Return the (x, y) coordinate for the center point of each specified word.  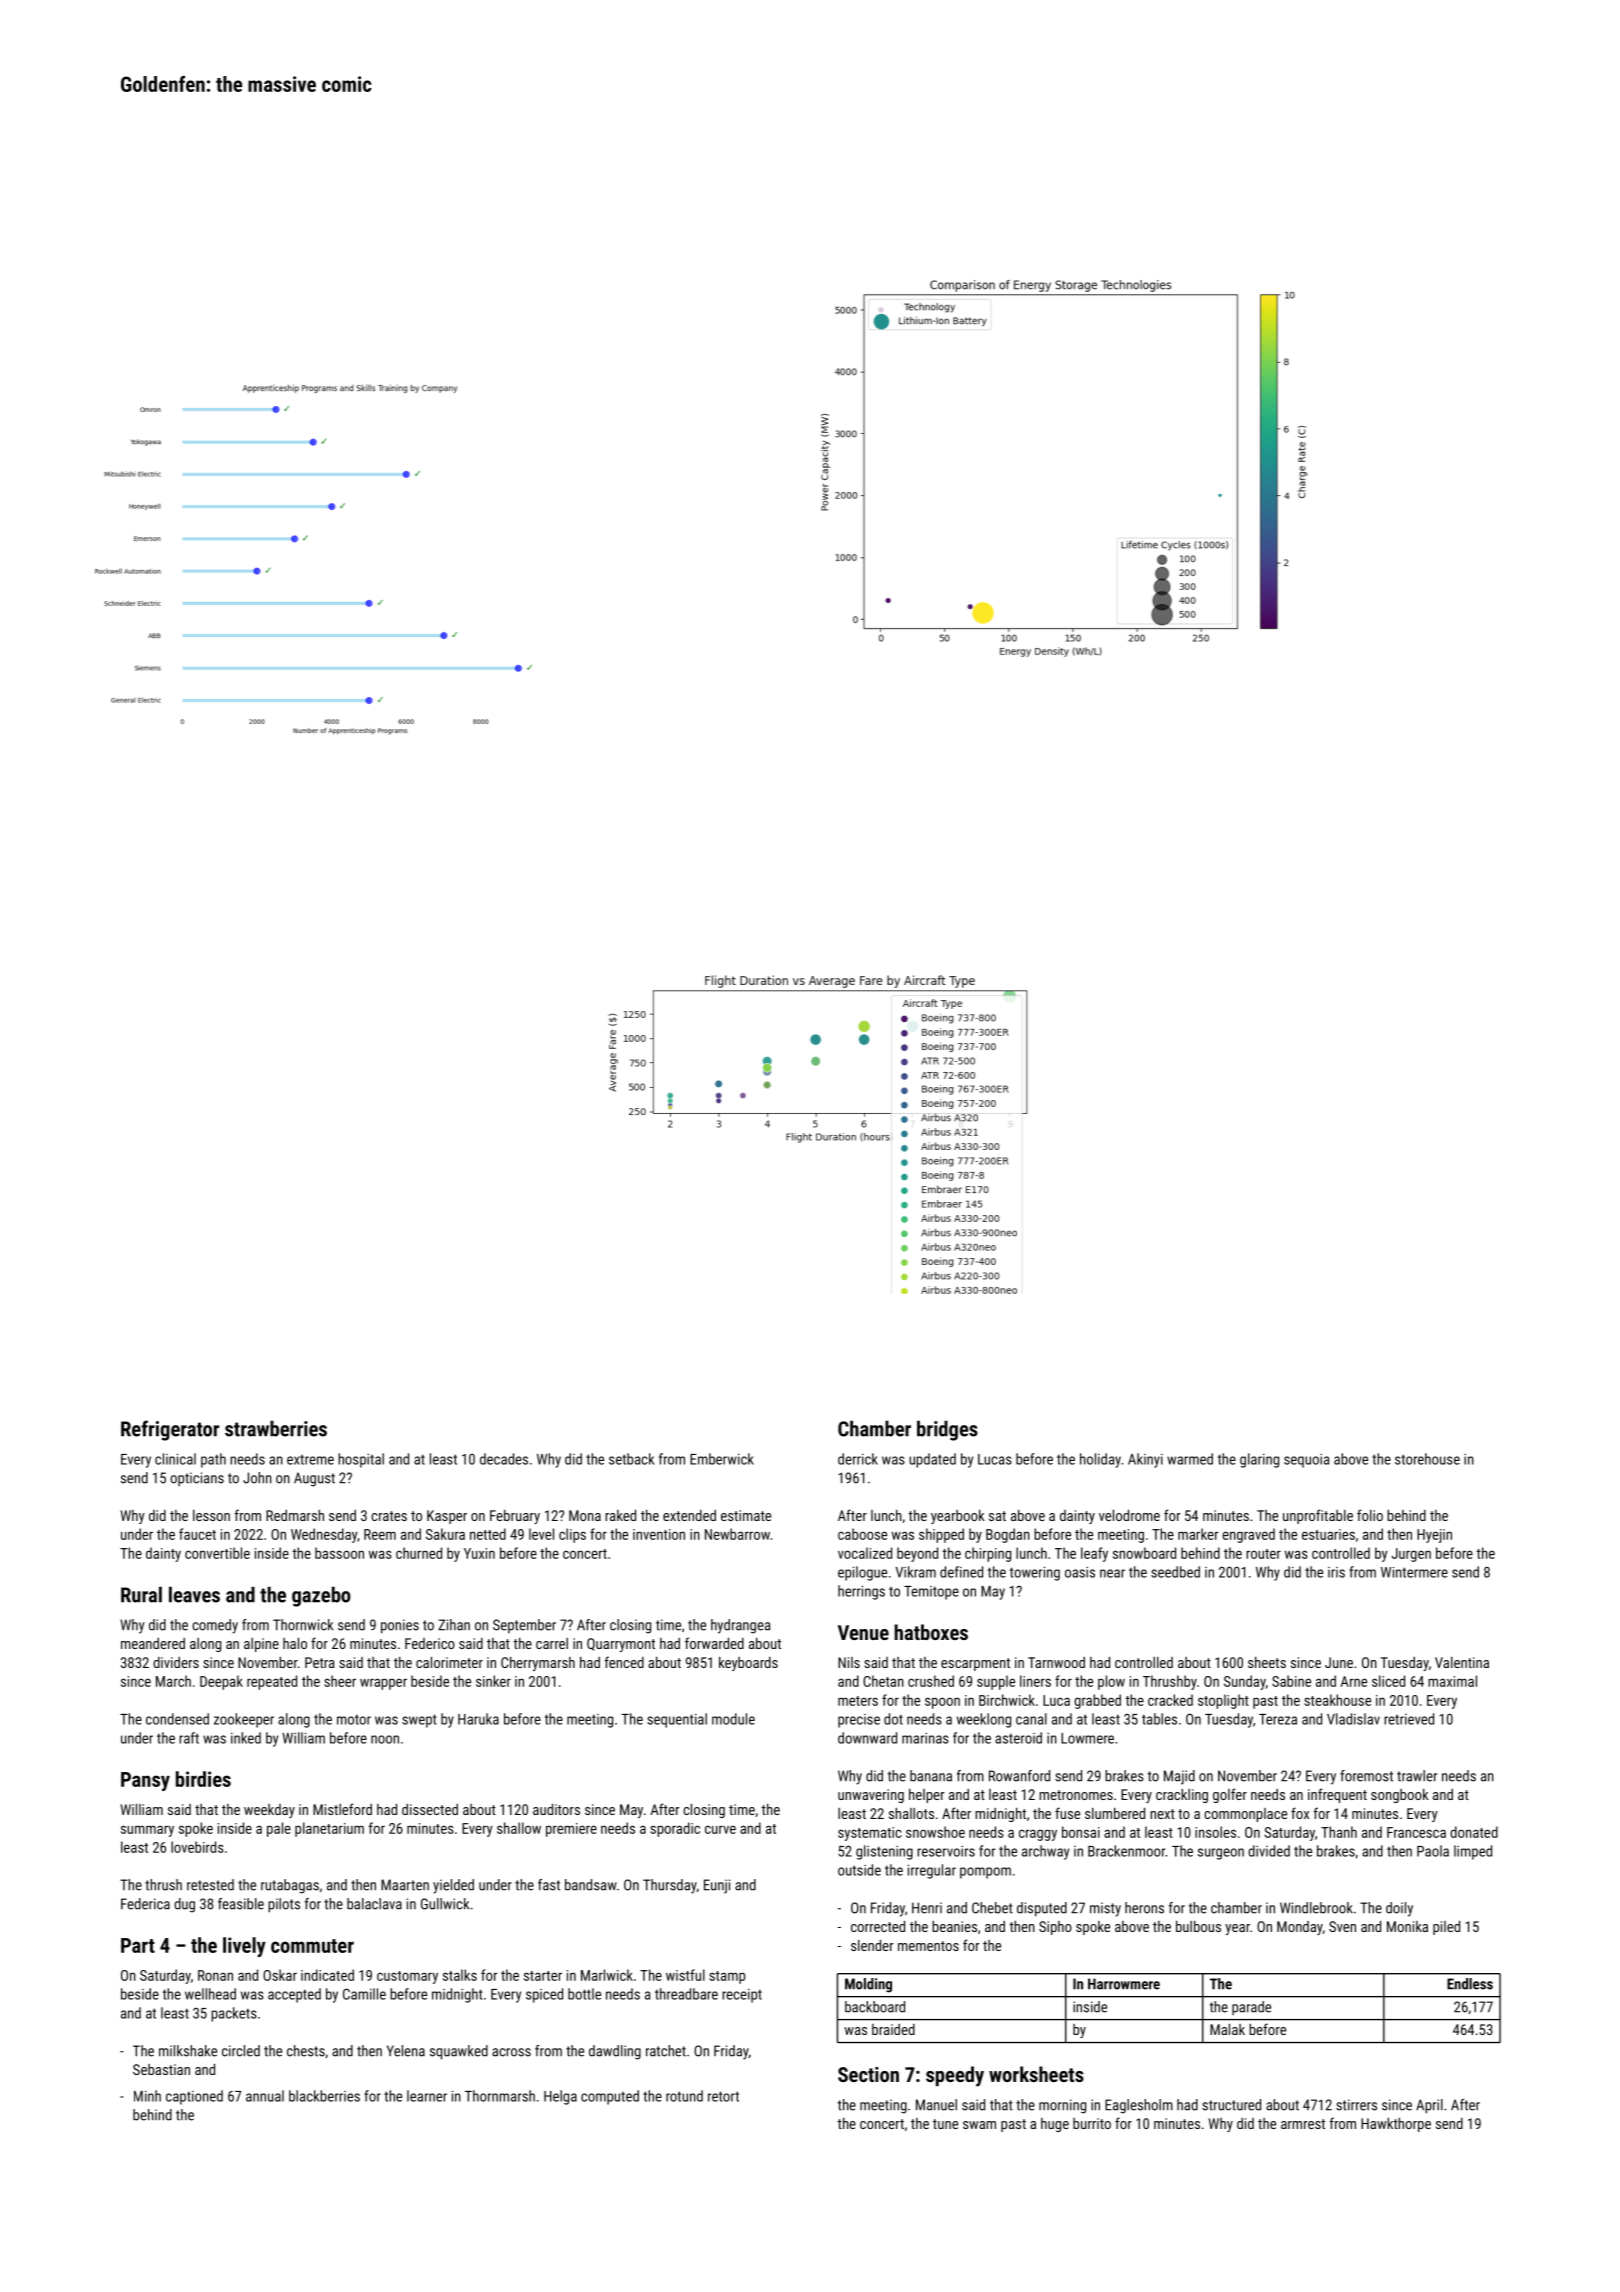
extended (689, 1515)
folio (1370, 1515)
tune (945, 2124)
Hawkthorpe (1396, 2125)
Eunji (717, 1886)
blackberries (324, 2096)
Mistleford (342, 1809)
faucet (197, 1534)
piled (1446, 1928)
